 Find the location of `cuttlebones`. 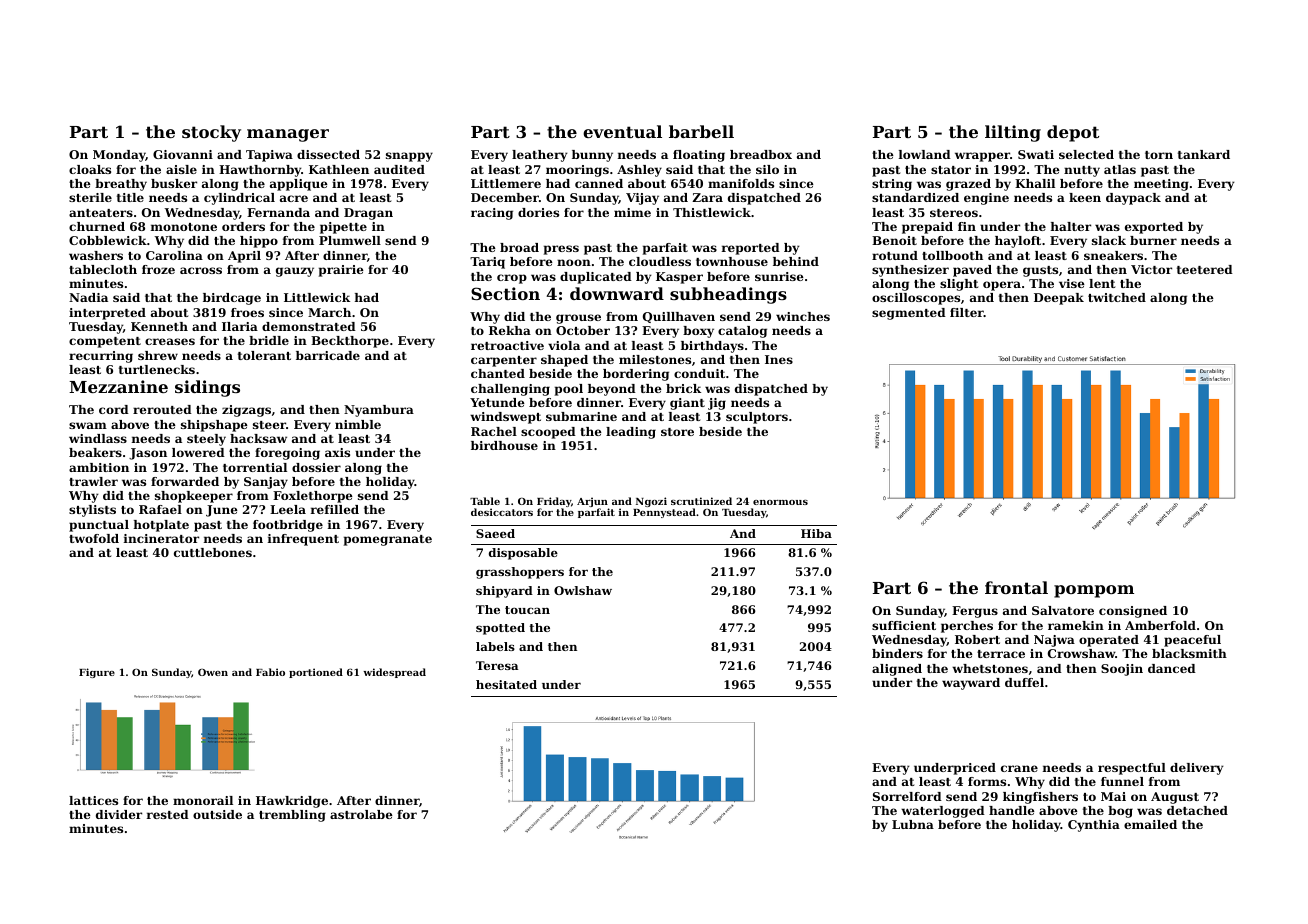

cuttlebones is located at coordinates (213, 552).
